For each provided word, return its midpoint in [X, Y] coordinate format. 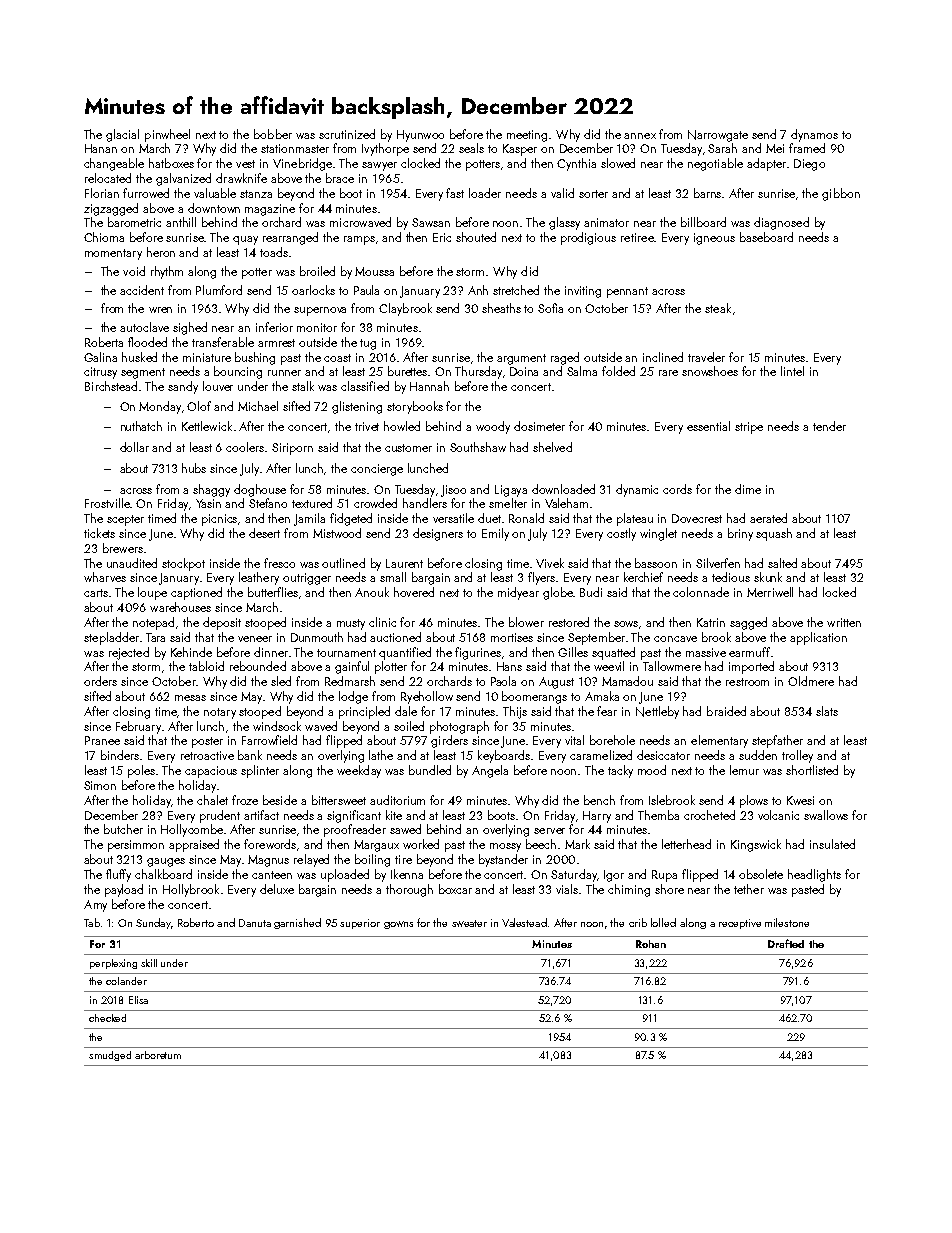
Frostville [107, 503]
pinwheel [167, 135]
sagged [748, 623]
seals [471, 148]
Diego [809, 165]
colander [126, 981]
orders [100, 681]
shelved [552, 447]
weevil [609, 666]
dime [748, 489]
